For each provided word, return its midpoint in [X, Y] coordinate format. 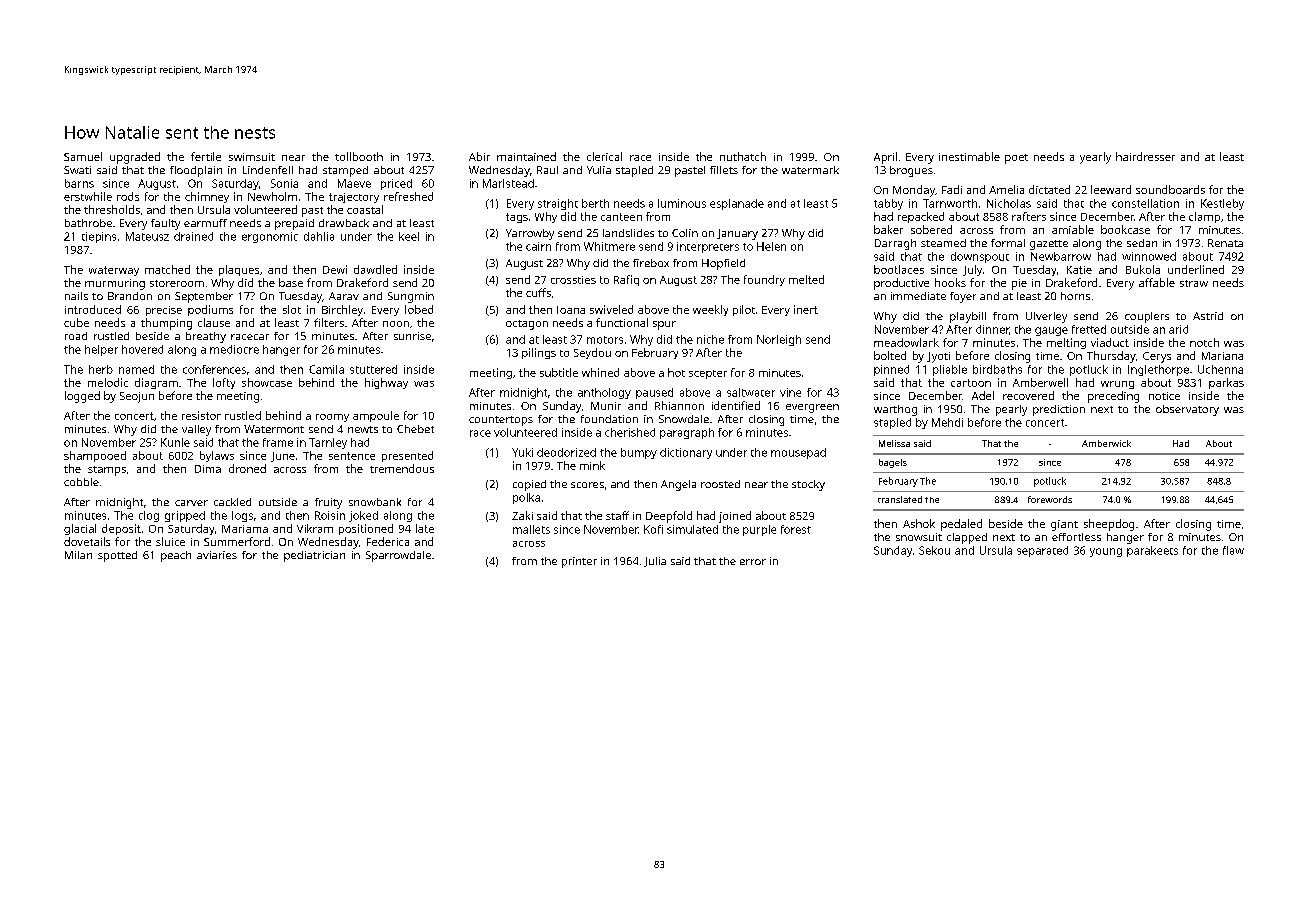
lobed [419, 309]
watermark [810, 170]
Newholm [272, 196]
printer [579, 562]
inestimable [969, 156]
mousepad [798, 453]
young [1106, 552]
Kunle [175, 442]
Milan [78, 555]
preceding [1113, 397]
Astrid [1208, 316]
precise [164, 311]
